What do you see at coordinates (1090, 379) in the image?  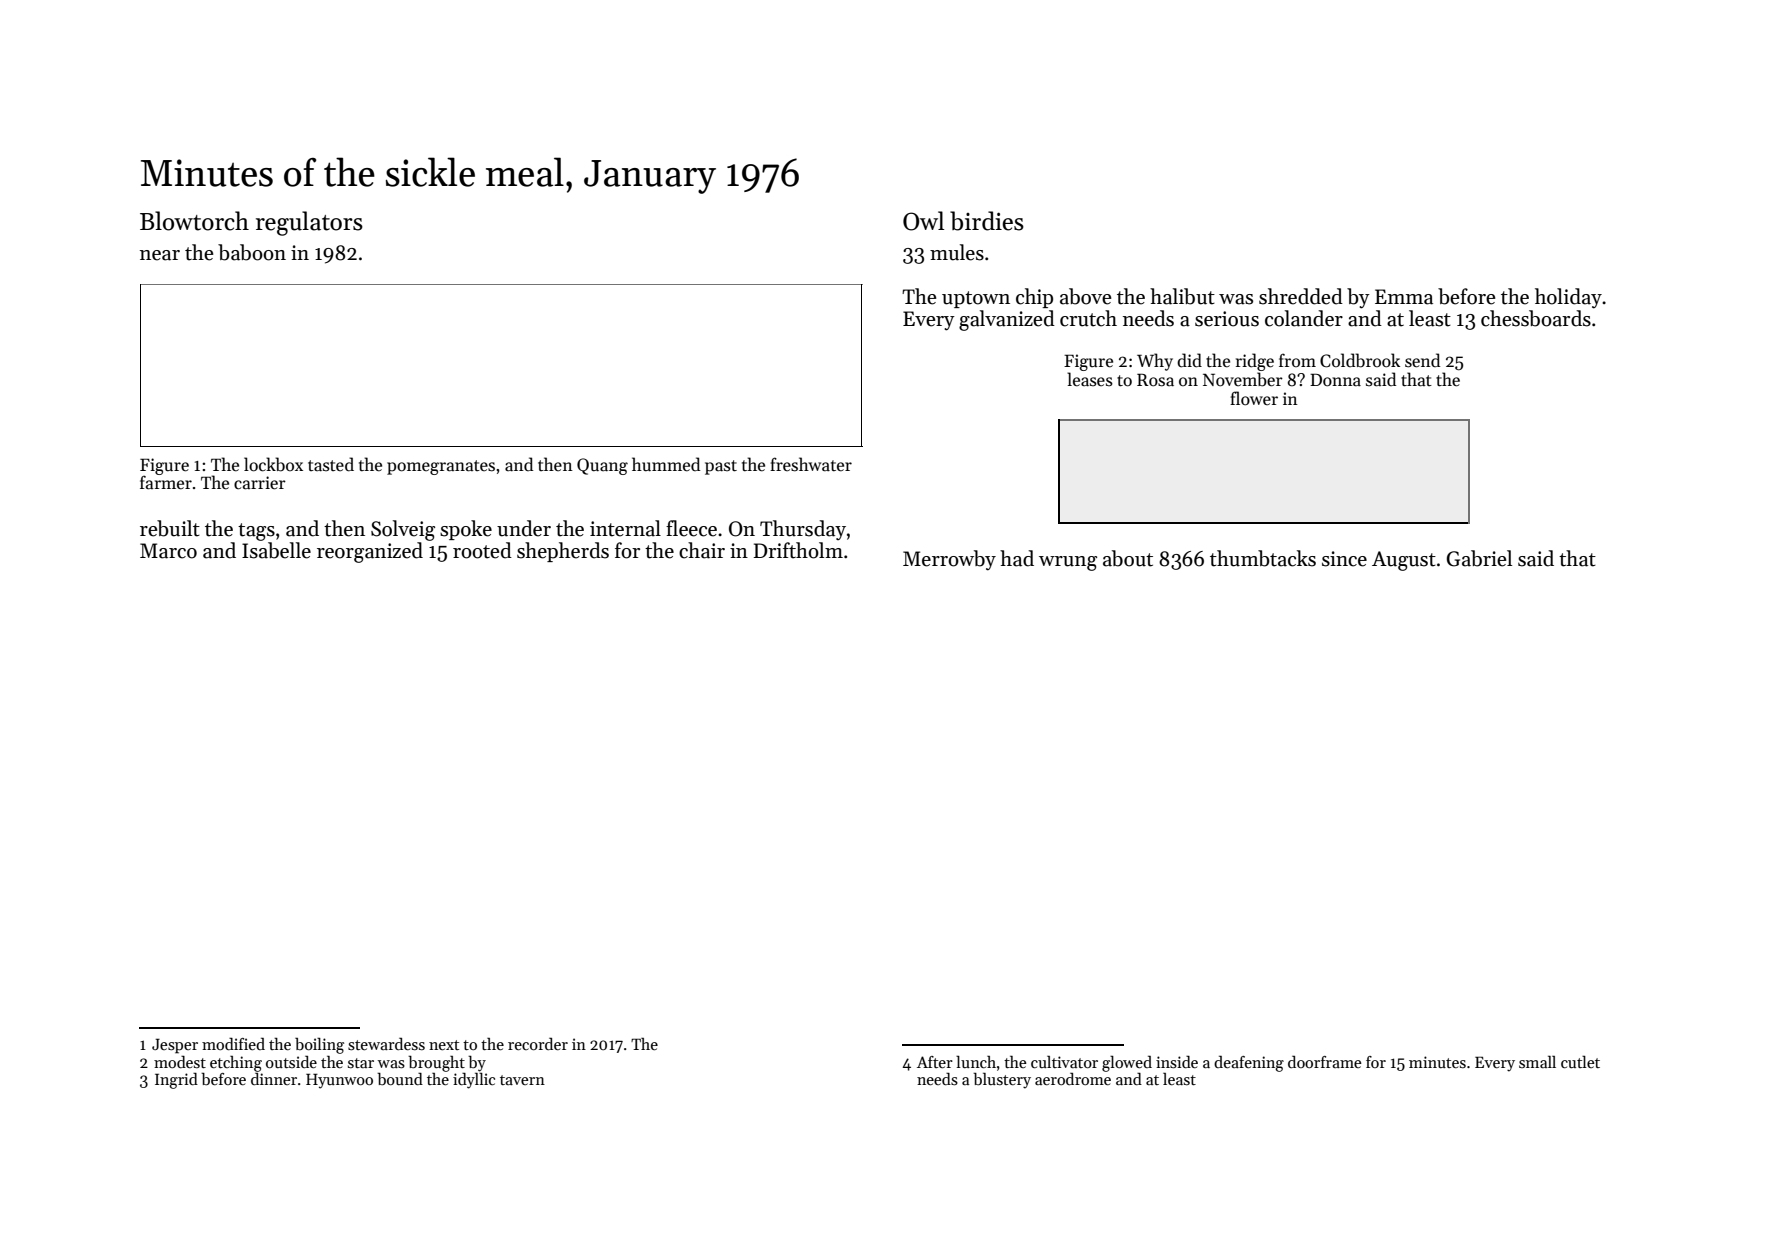 I see `leases` at bounding box center [1090, 379].
